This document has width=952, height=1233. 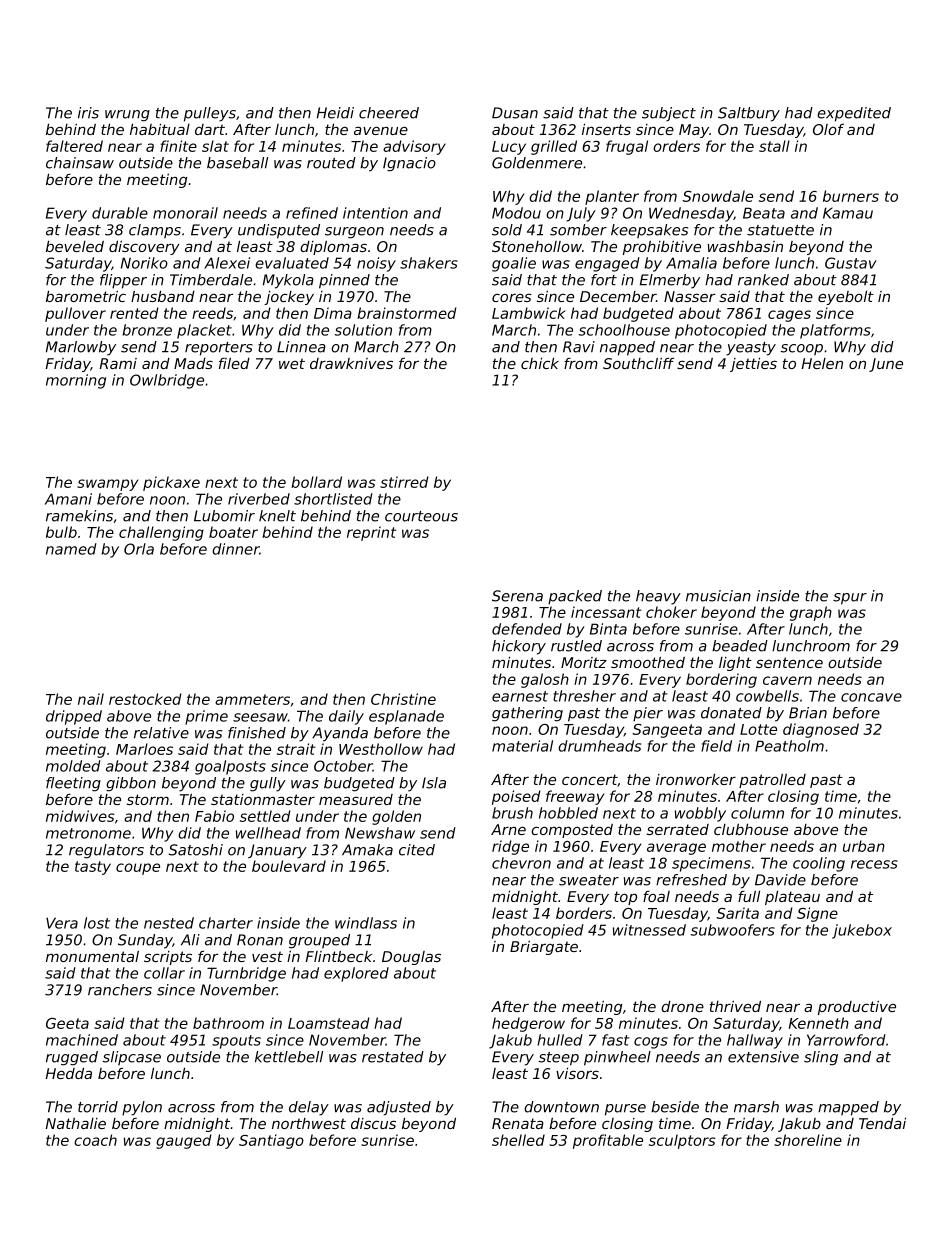 What do you see at coordinates (289, 1057) in the document?
I see `kettlebell` at bounding box center [289, 1057].
